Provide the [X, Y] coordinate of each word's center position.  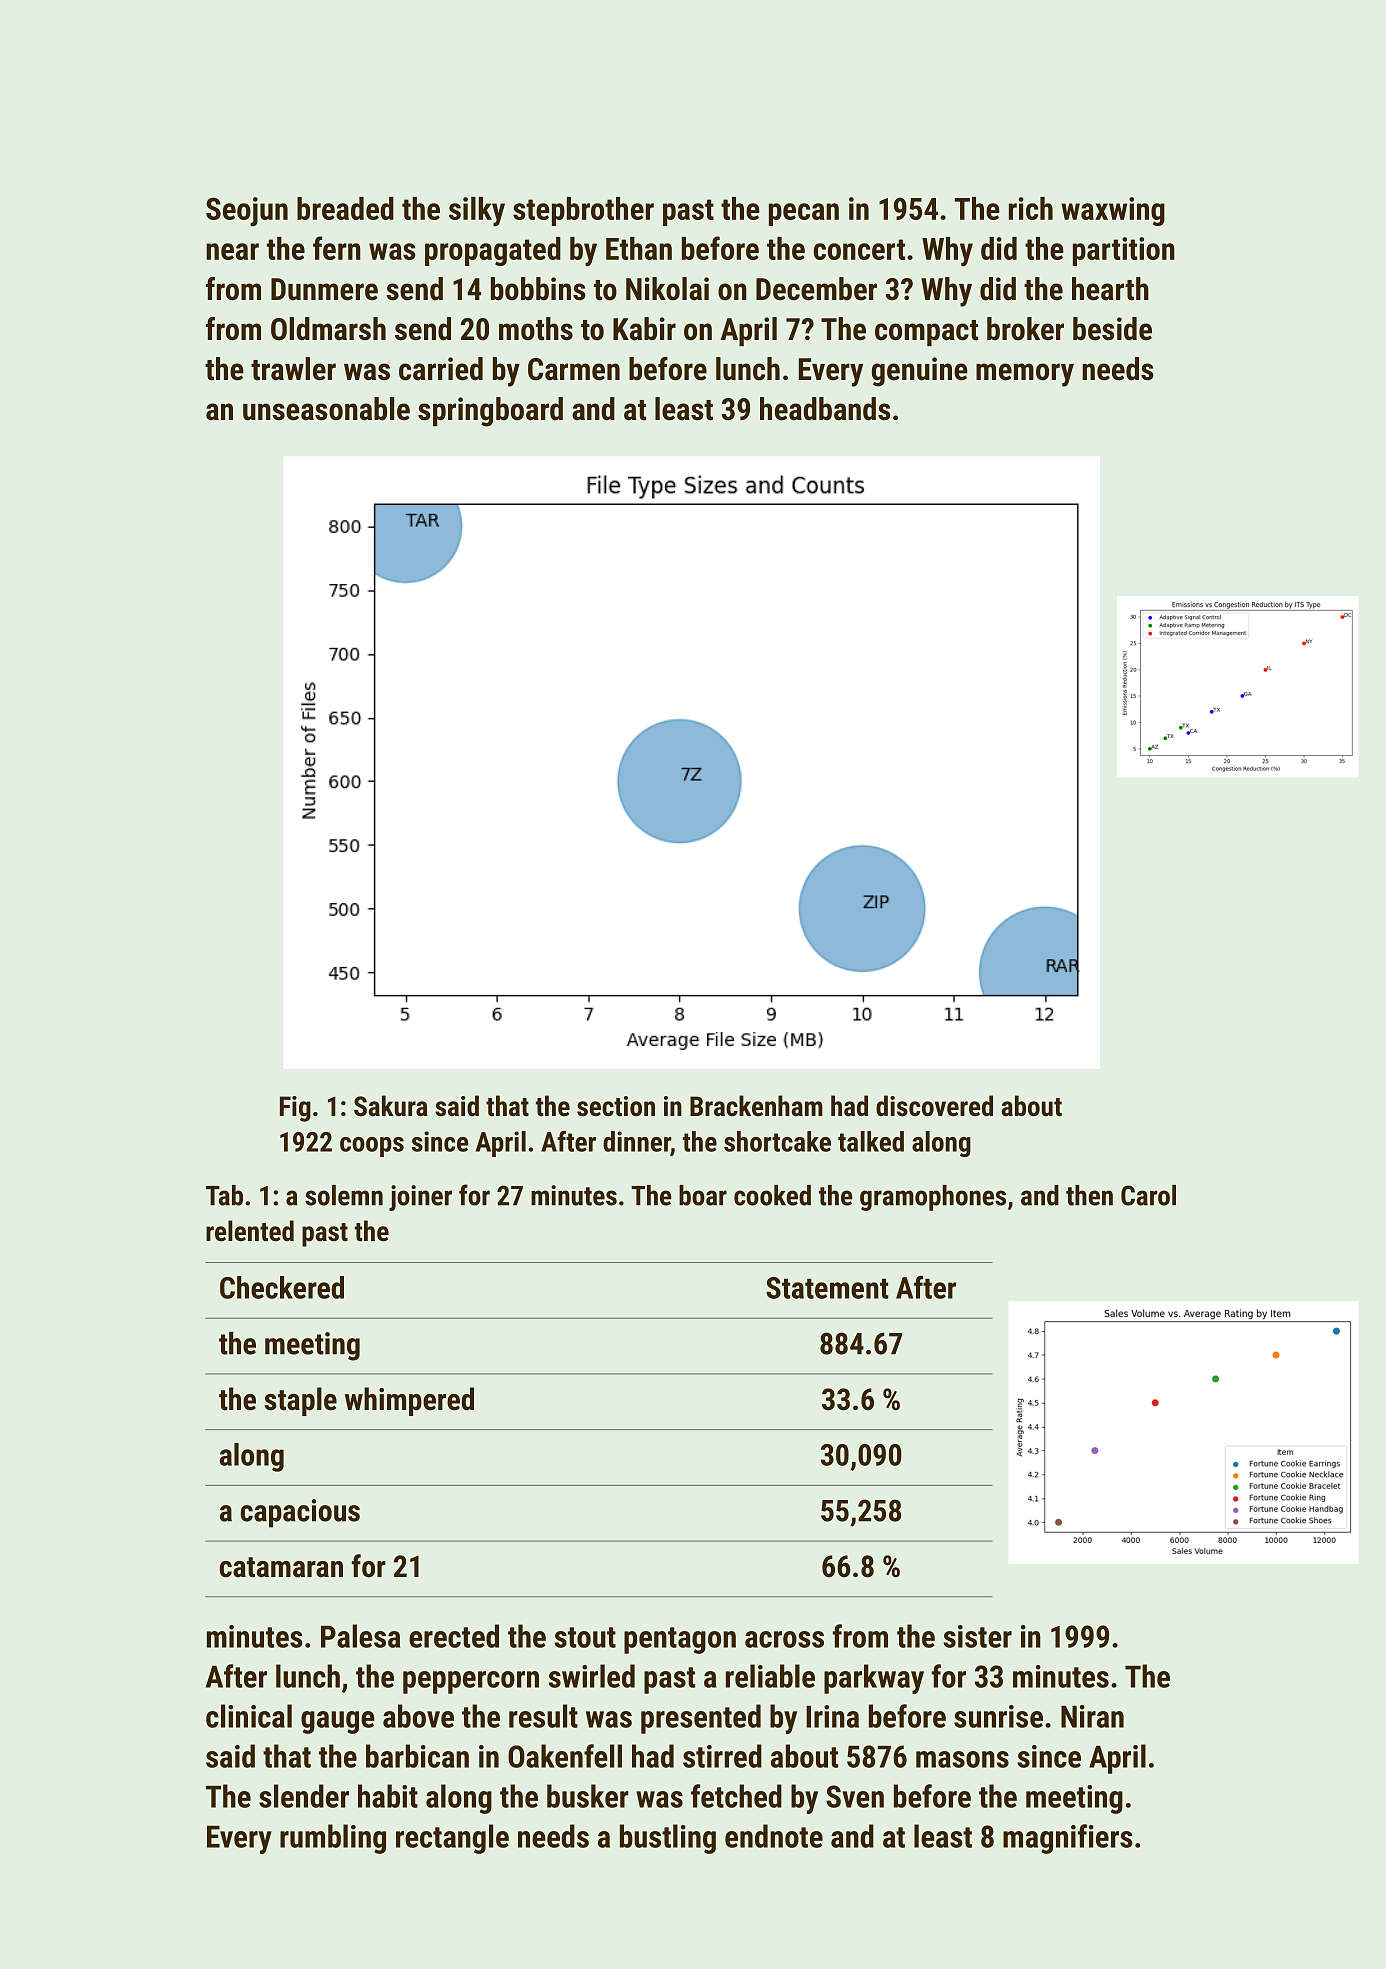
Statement [827, 1288]
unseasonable [326, 409]
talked [871, 1141]
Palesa [360, 1636]
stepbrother [583, 211]
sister [978, 1636]
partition [1124, 251]
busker [588, 1796]
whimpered [409, 1401]
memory [1025, 375]
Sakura [391, 1106]
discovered [934, 1106]
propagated [493, 251]
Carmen [574, 369]
